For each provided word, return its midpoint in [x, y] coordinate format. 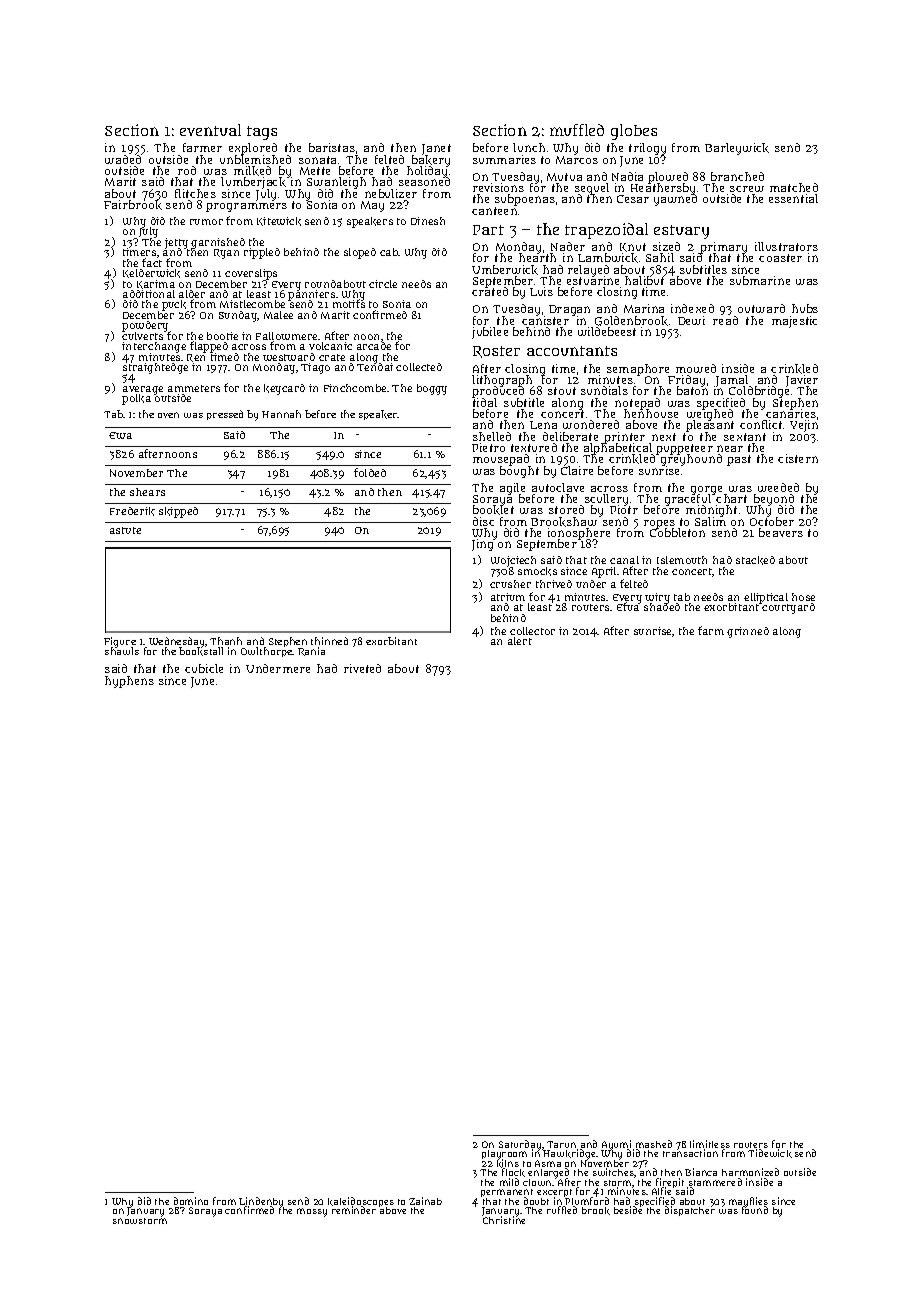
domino [191, 1201]
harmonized [750, 1172]
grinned [748, 632]
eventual [210, 130]
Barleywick [737, 149]
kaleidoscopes [361, 1202]
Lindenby [261, 1202]
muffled [577, 130]
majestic [794, 322]
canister [545, 321]
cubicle [204, 668]
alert [520, 641]
